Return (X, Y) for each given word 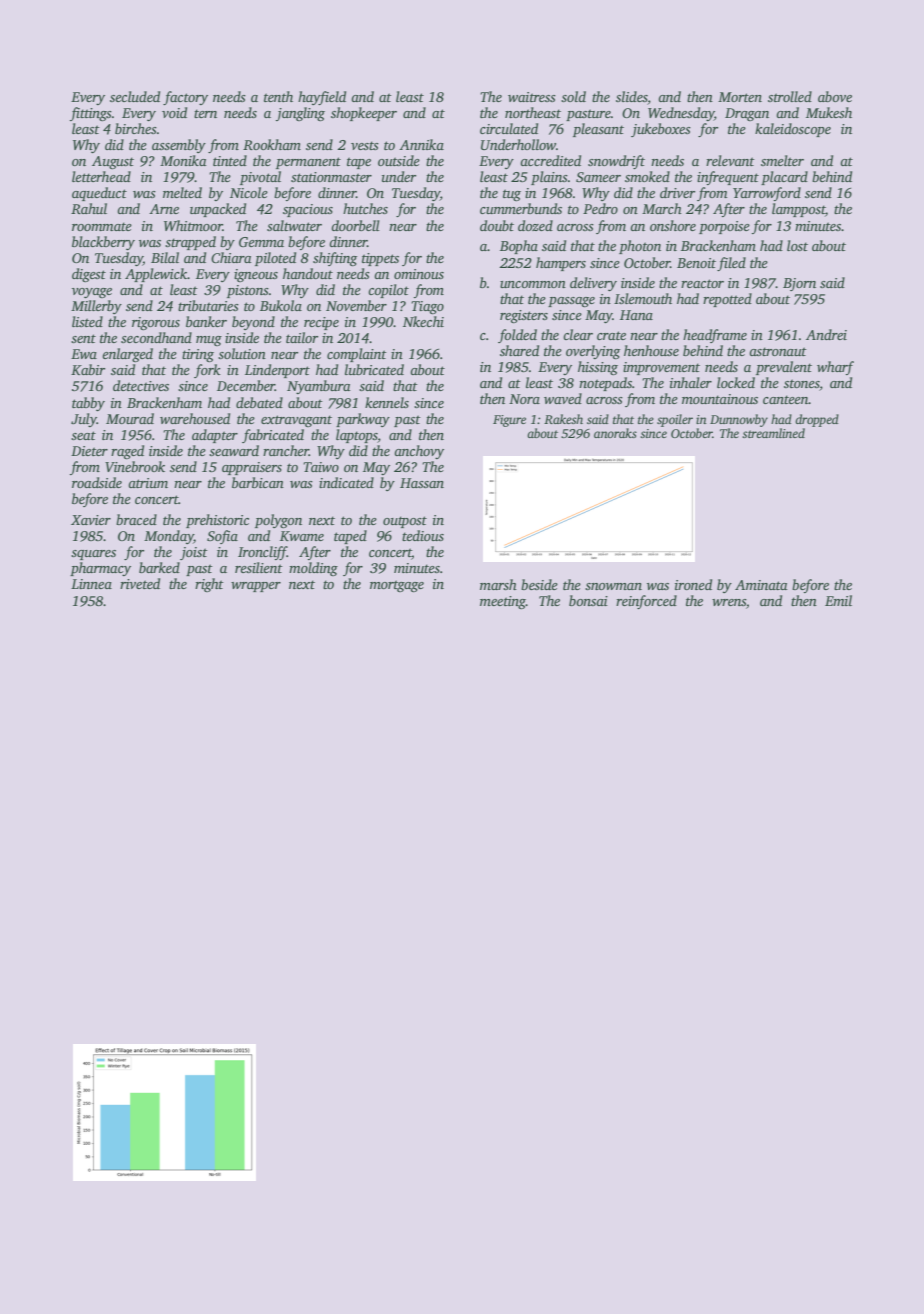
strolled (790, 96)
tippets (380, 259)
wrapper (256, 587)
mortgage (397, 586)
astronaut (778, 351)
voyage (92, 293)
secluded (135, 96)
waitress (532, 97)
